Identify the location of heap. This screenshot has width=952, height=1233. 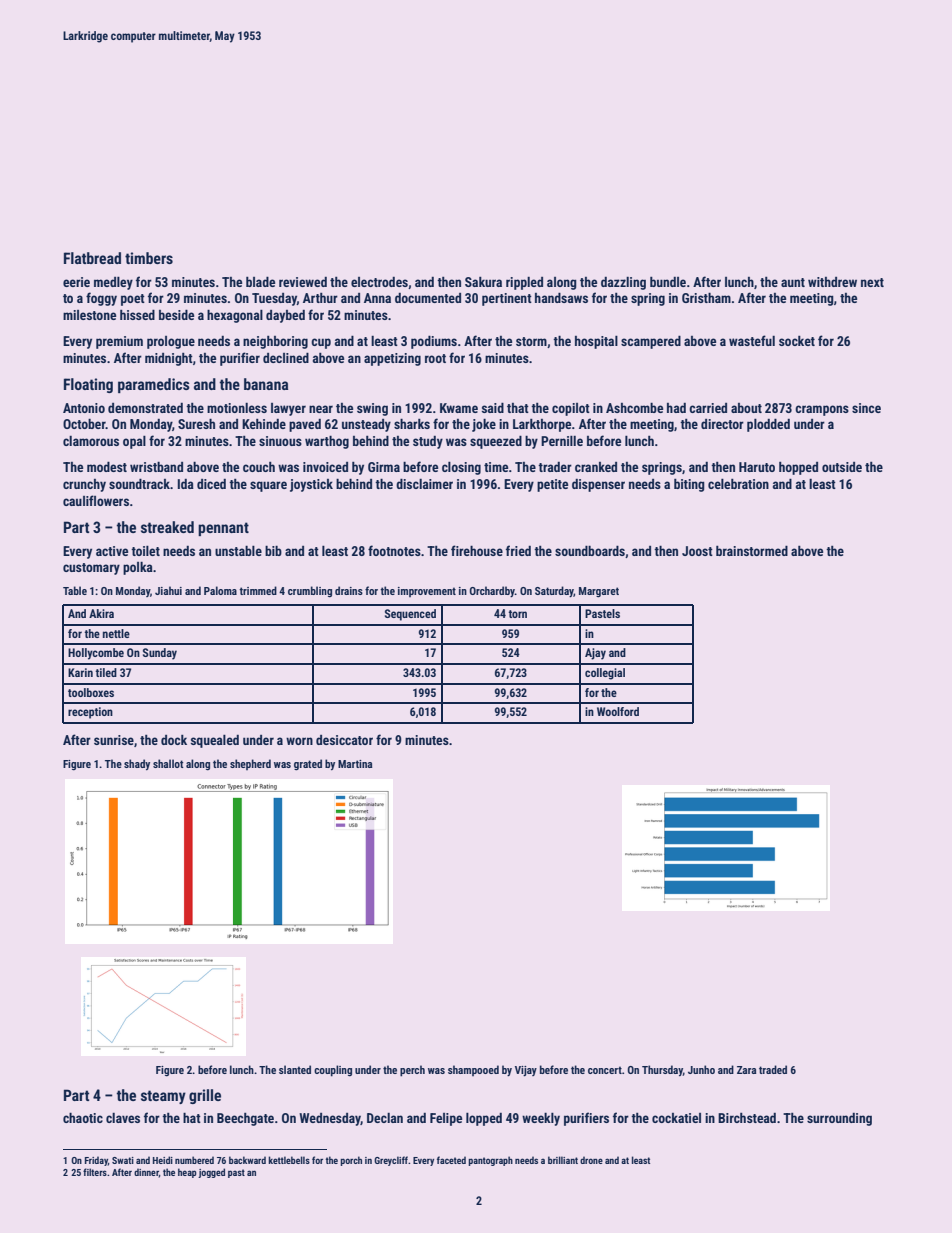
(187, 1173).
